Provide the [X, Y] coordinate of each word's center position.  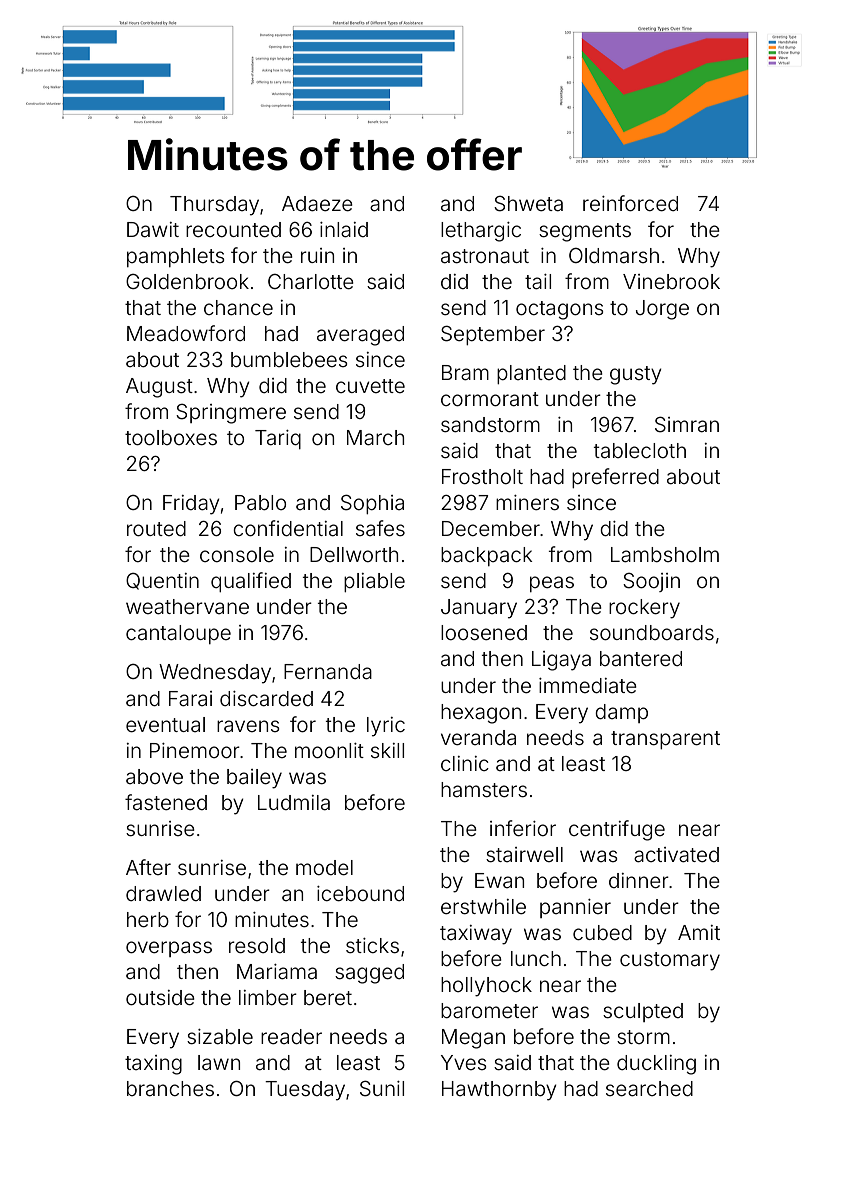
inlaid [344, 229]
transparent [665, 740]
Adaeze [317, 203]
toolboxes [171, 437]
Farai [190, 698]
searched [649, 1088]
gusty [636, 375]
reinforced [630, 203]
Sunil [382, 1088]
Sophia [372, 504]
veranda [478, 737]
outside [160, 997]
